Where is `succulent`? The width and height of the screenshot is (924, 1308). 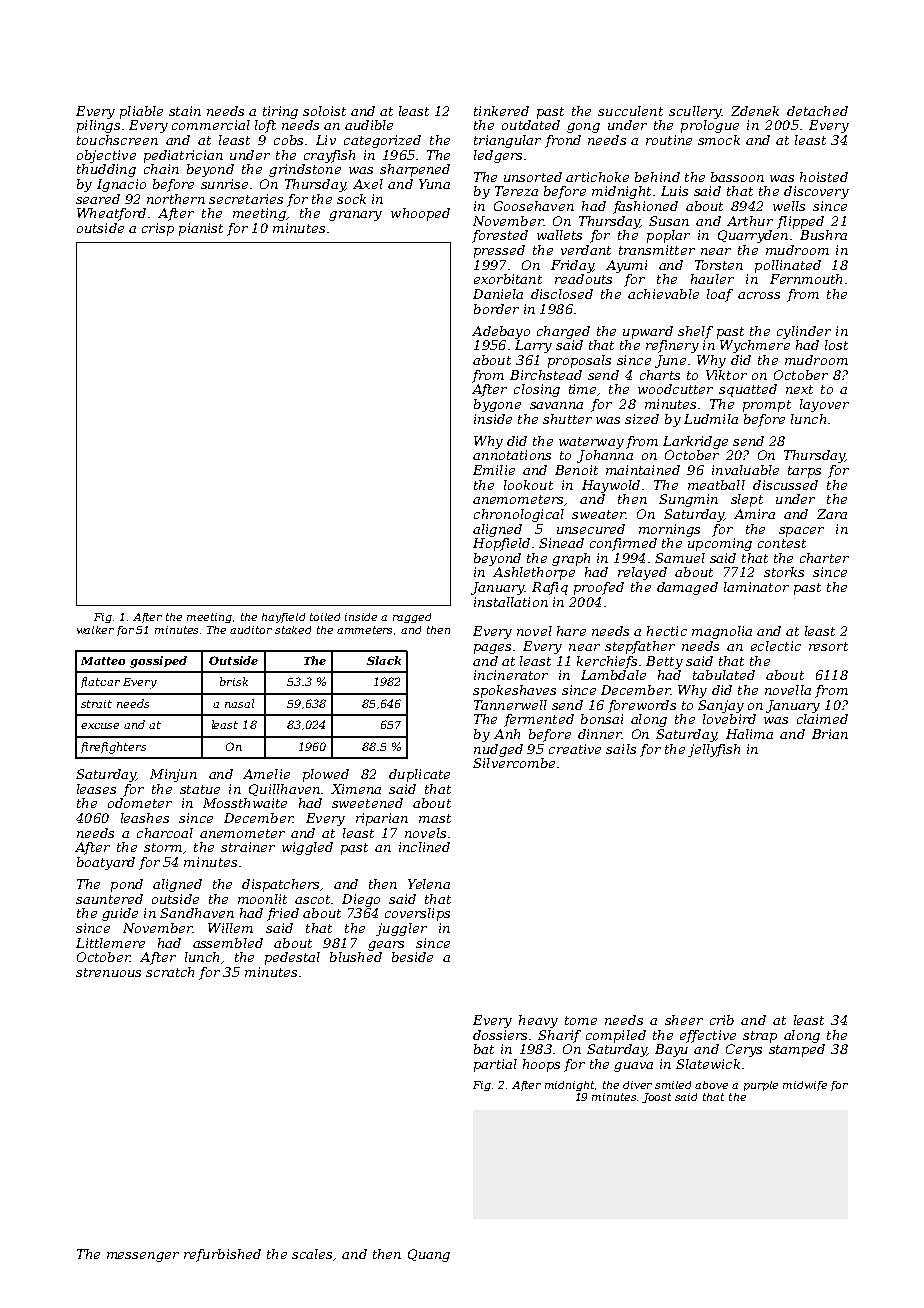
succulent is located at coordinates (630, 111).
